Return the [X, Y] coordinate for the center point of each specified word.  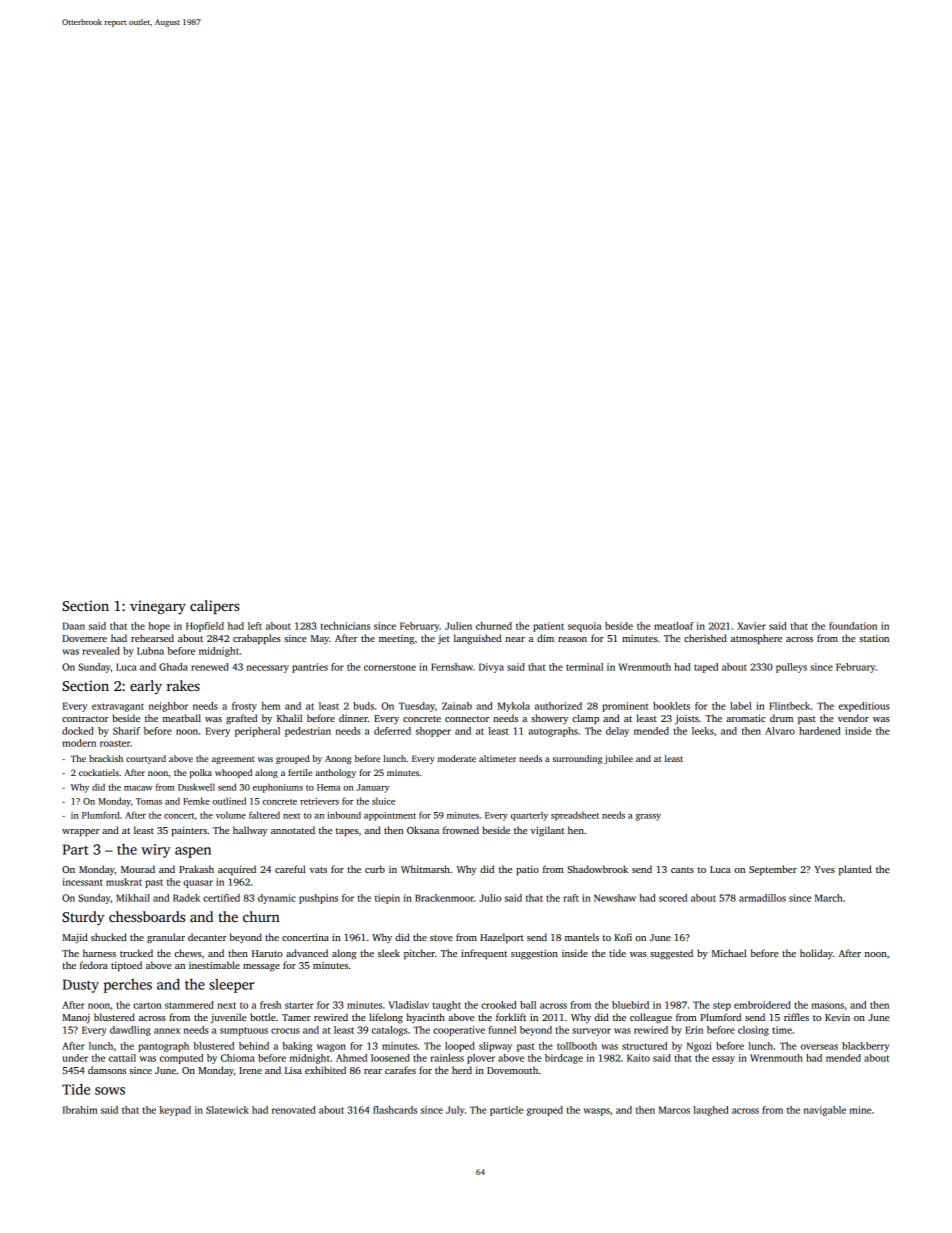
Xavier [751, 626]
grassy [648, 817]
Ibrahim [80, 1110]
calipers [214, 607]
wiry [155, 851]
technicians [345, 626]
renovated [294, 1110]
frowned [461, 830]
